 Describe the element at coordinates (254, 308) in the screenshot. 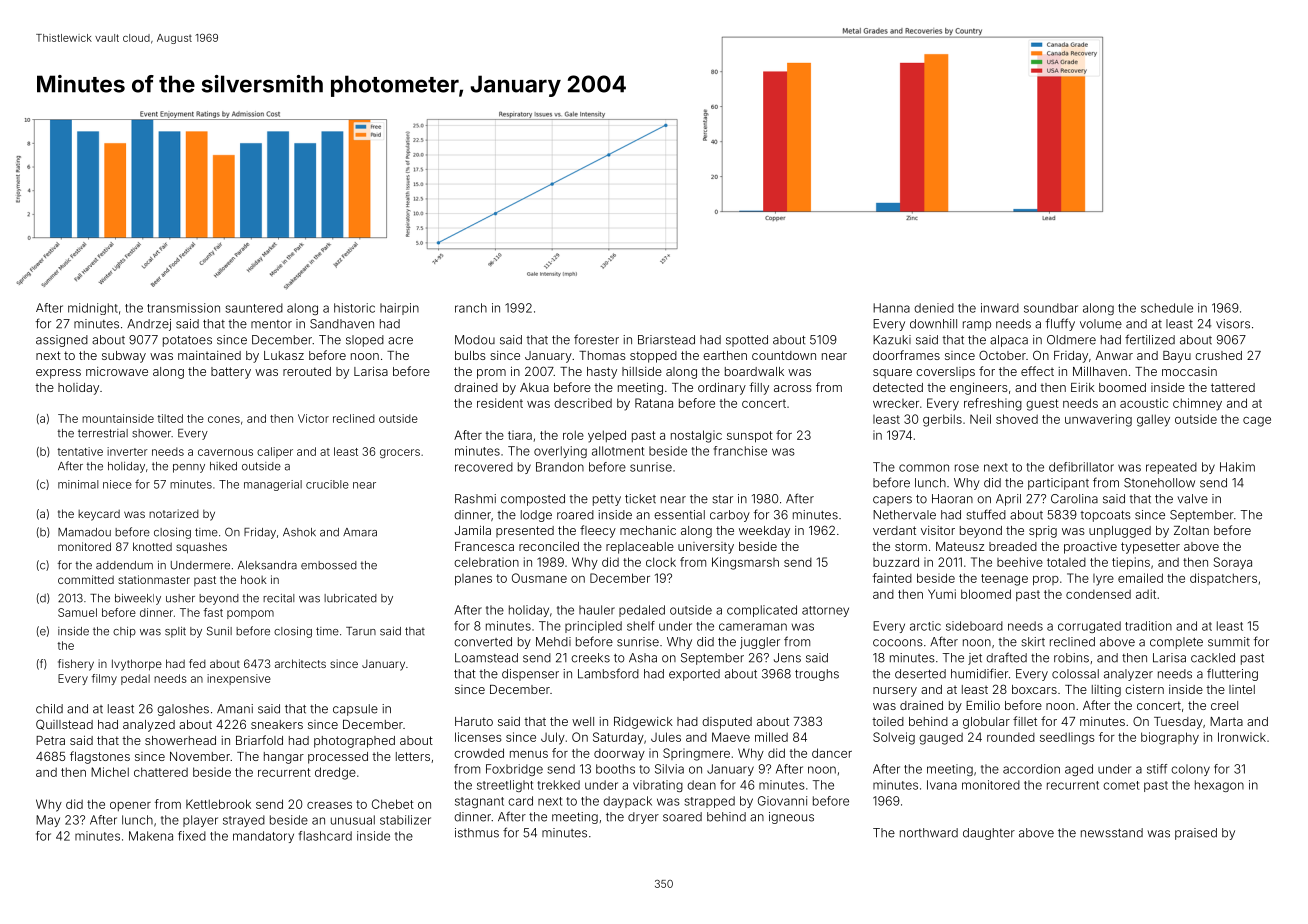

I see `sauntered` at that location.
